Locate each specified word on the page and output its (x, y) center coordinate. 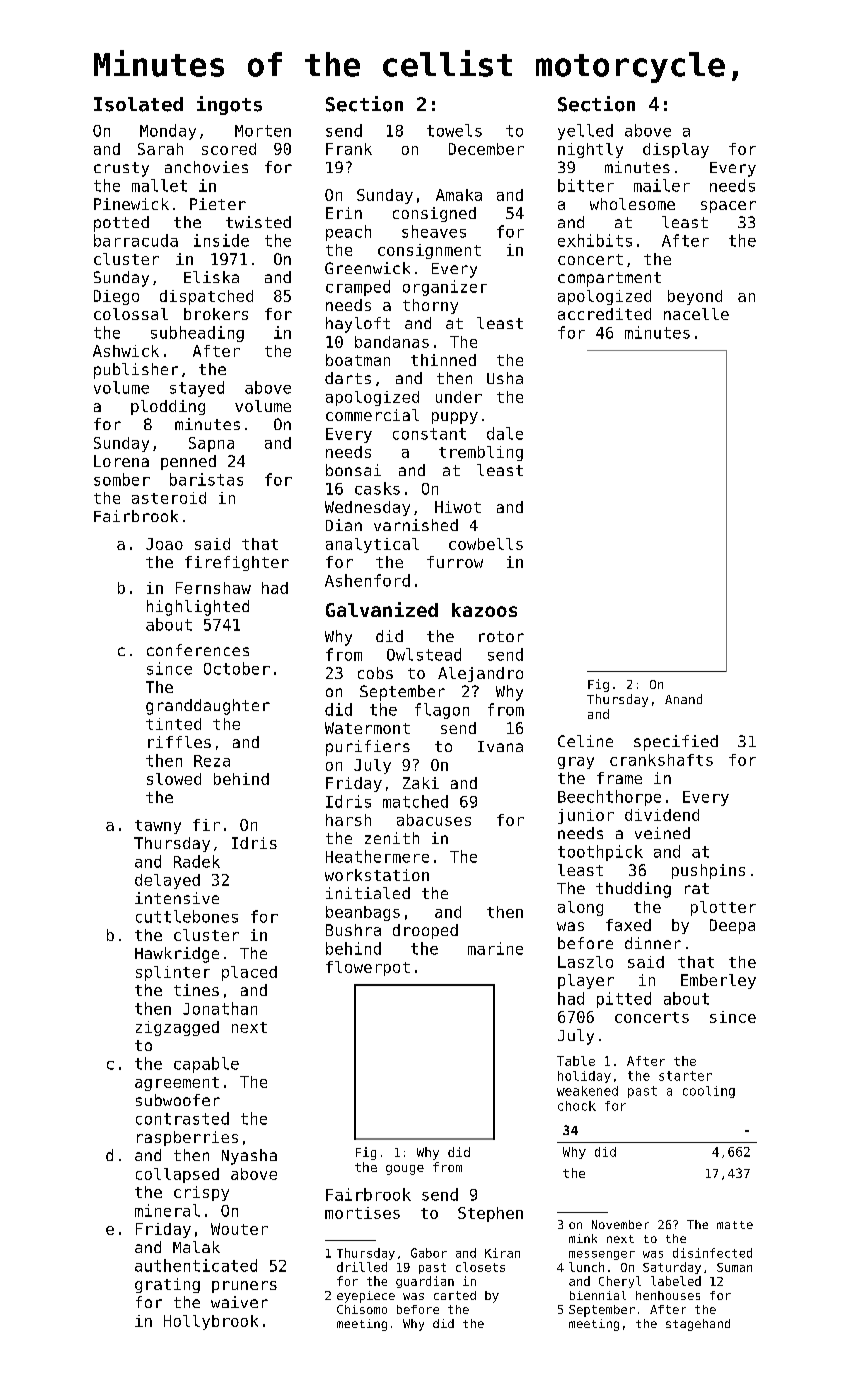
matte (735, 1225)
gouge (405, 1170)
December (486, 149)
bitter (586, 185)
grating (167, 1285)
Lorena (121, 461)
